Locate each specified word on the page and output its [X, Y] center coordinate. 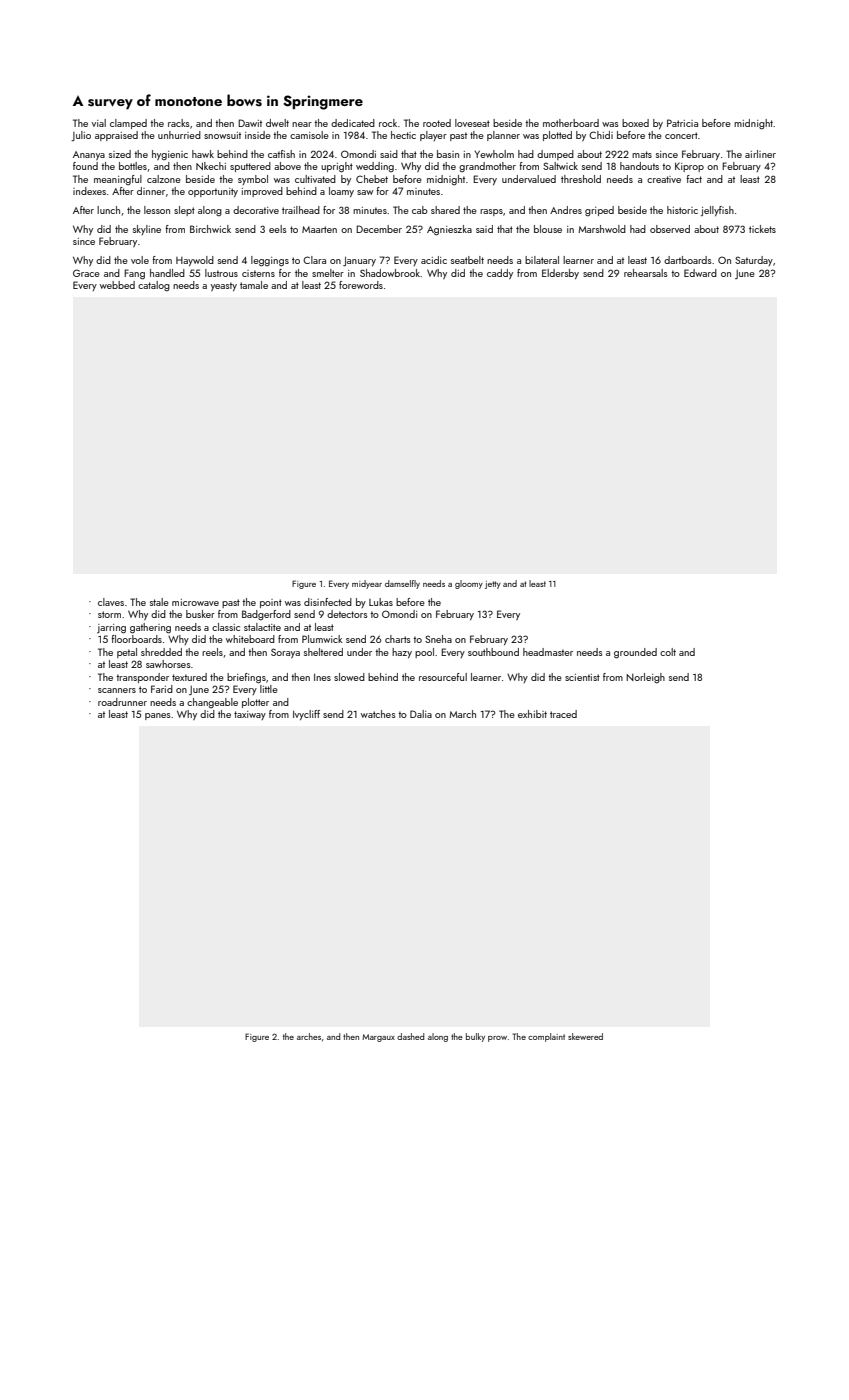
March [462, 714]
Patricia [682, 123]
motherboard [571, 123]
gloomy [469, 584]
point [271, 603]
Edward [700, 273]
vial [99, 123]
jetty [493, 585]
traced [563, 714]
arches [309, 1036]
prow [497, 1039]
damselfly [402, 584]
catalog [154, 286]
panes [158, 716]
